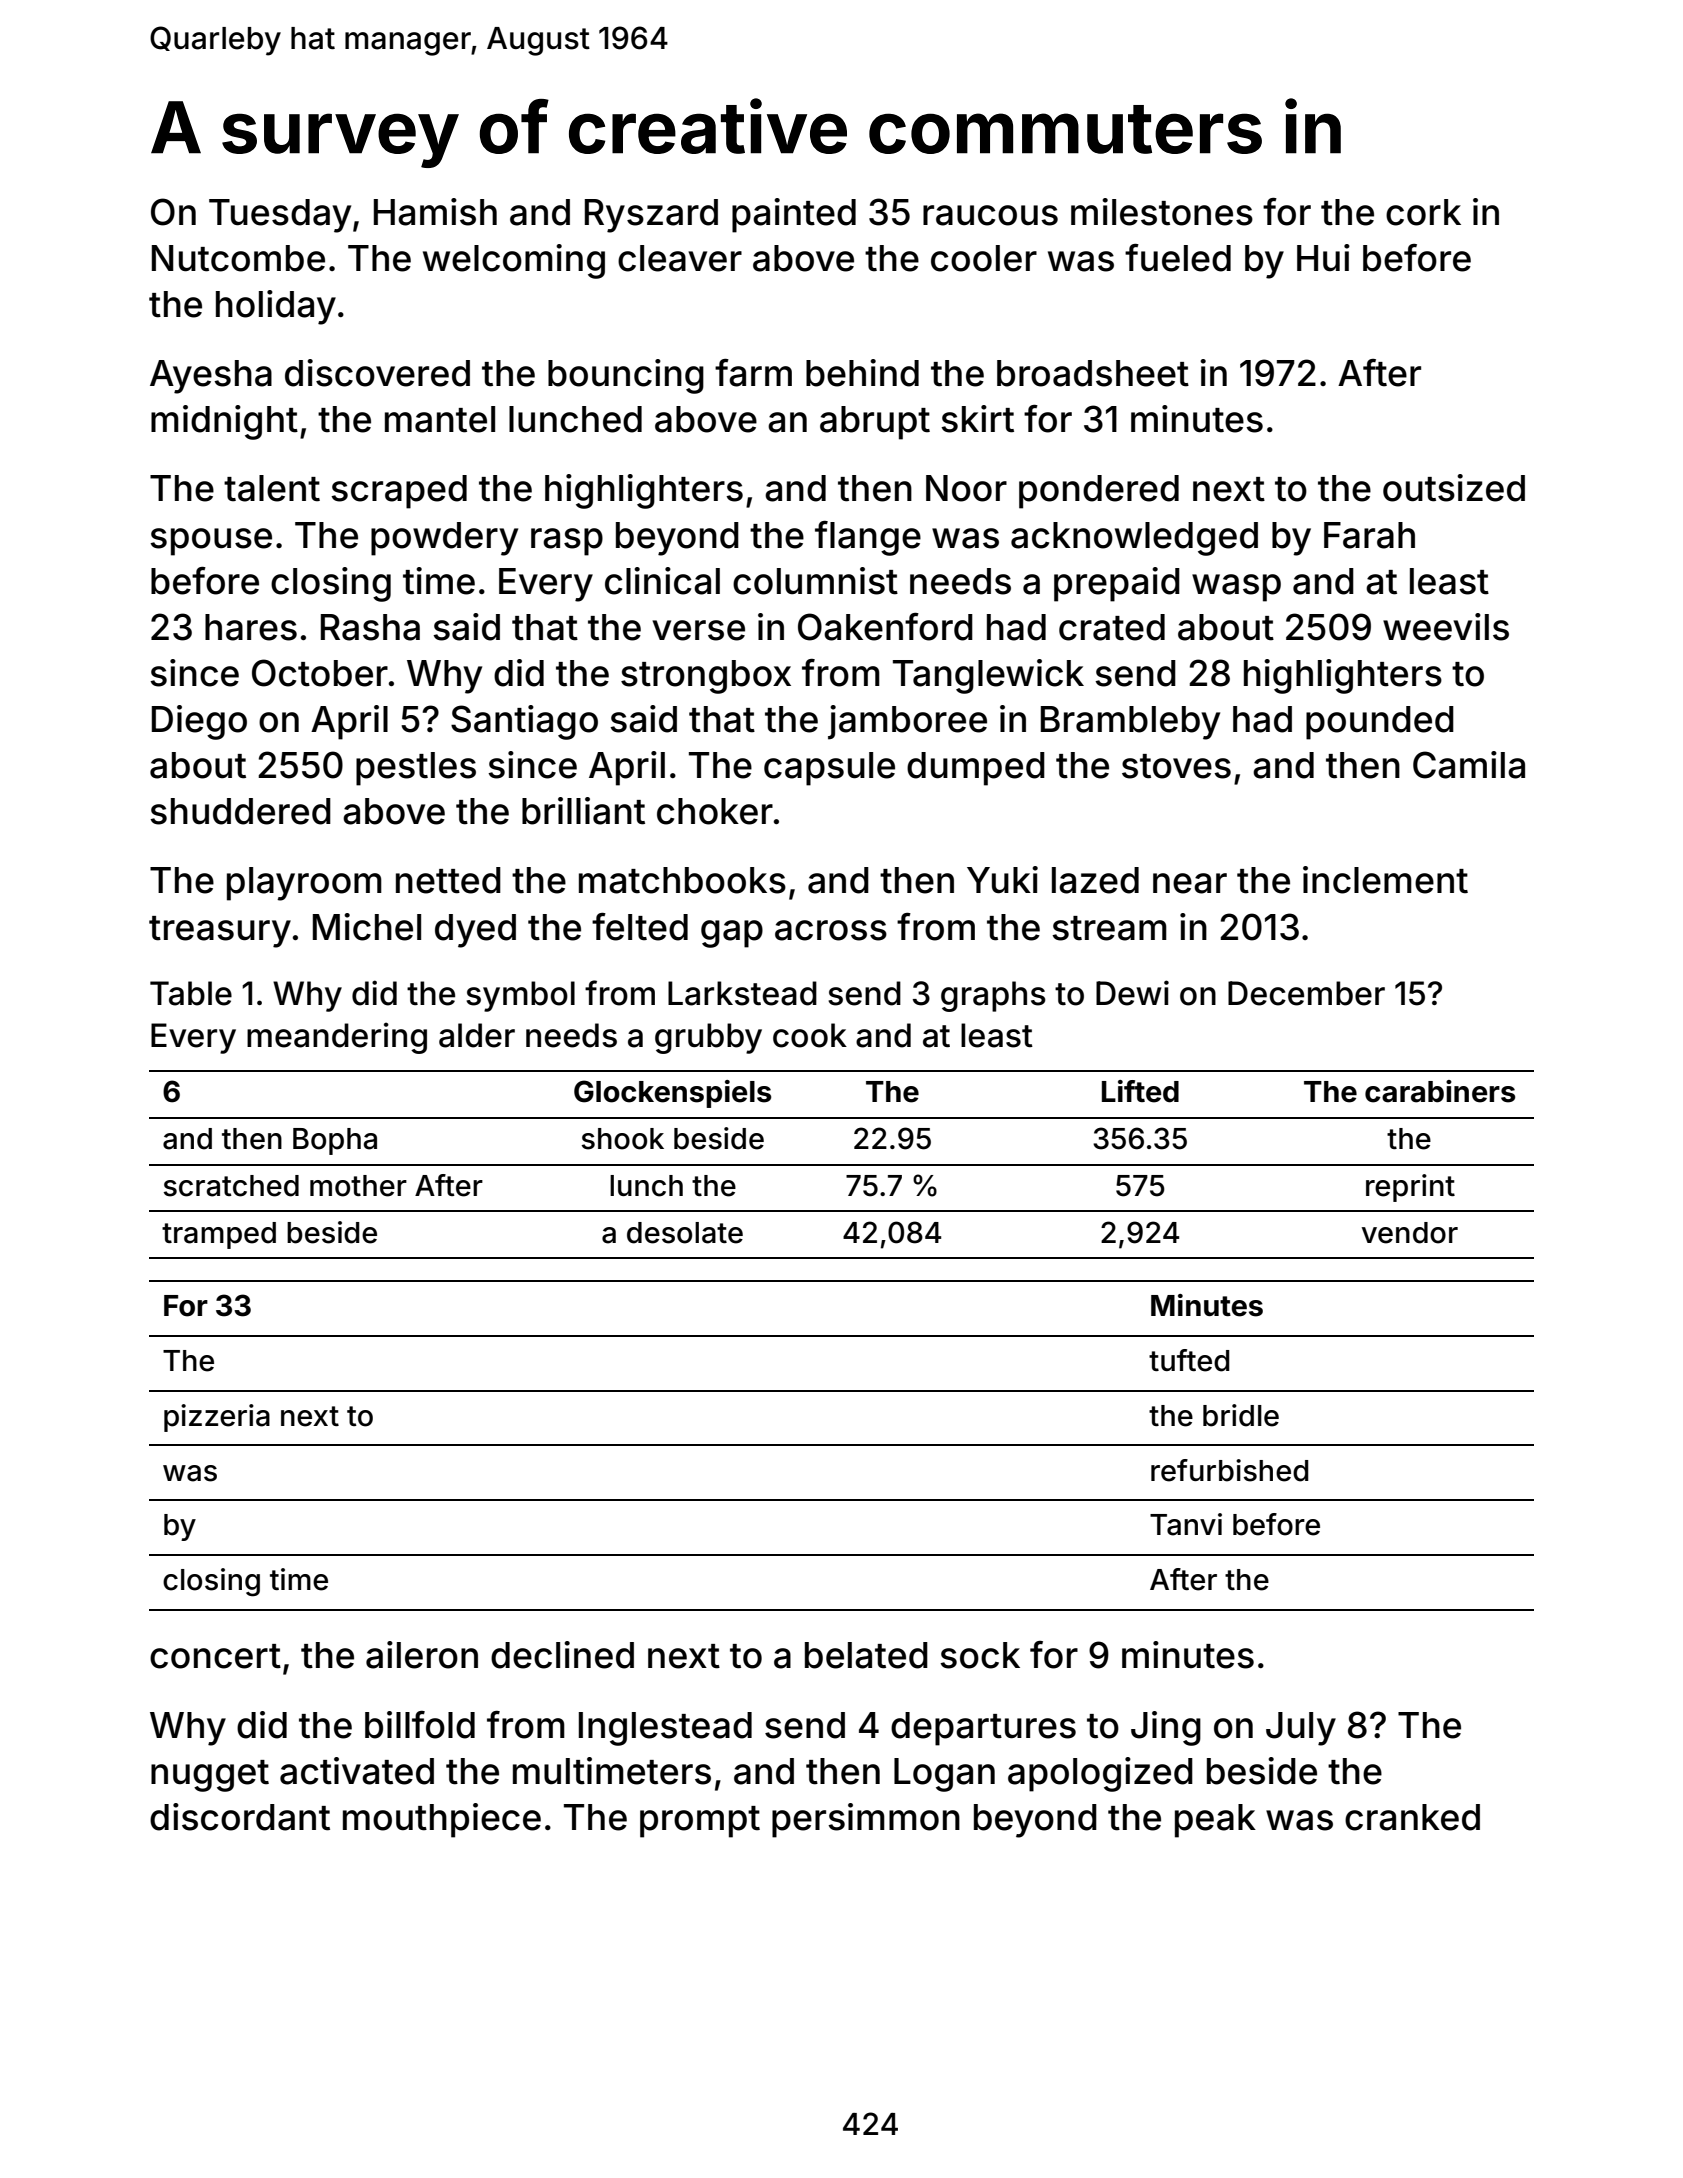 The width and height of the image is (1683, 2178). What do you see at coordinates (416, 769) in the image?
I see `pestles` at bounding box center [416, 769].
